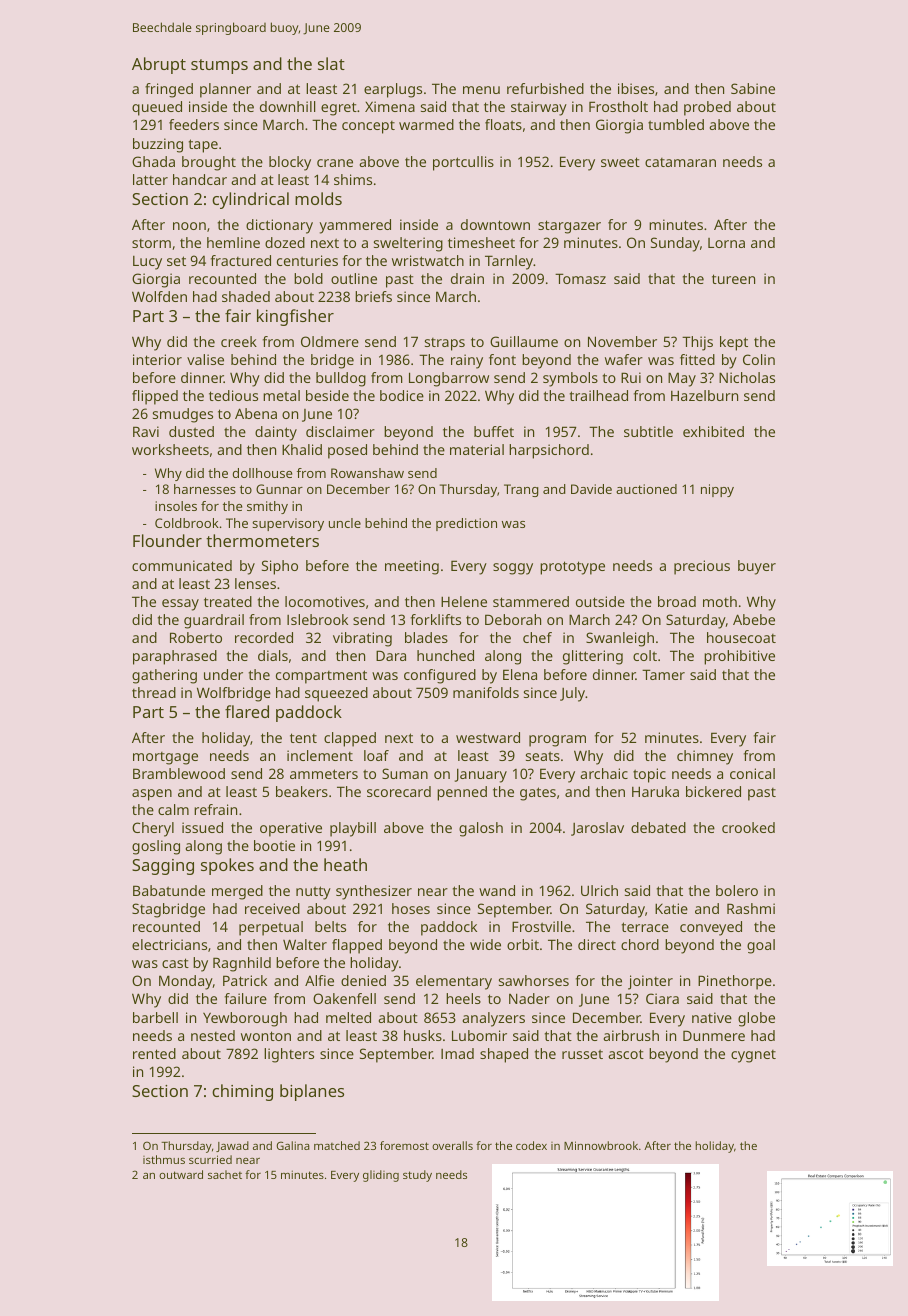  Describe the element at coordinates (210, 1159) in the screenshot. I see `scurried` at that location.
